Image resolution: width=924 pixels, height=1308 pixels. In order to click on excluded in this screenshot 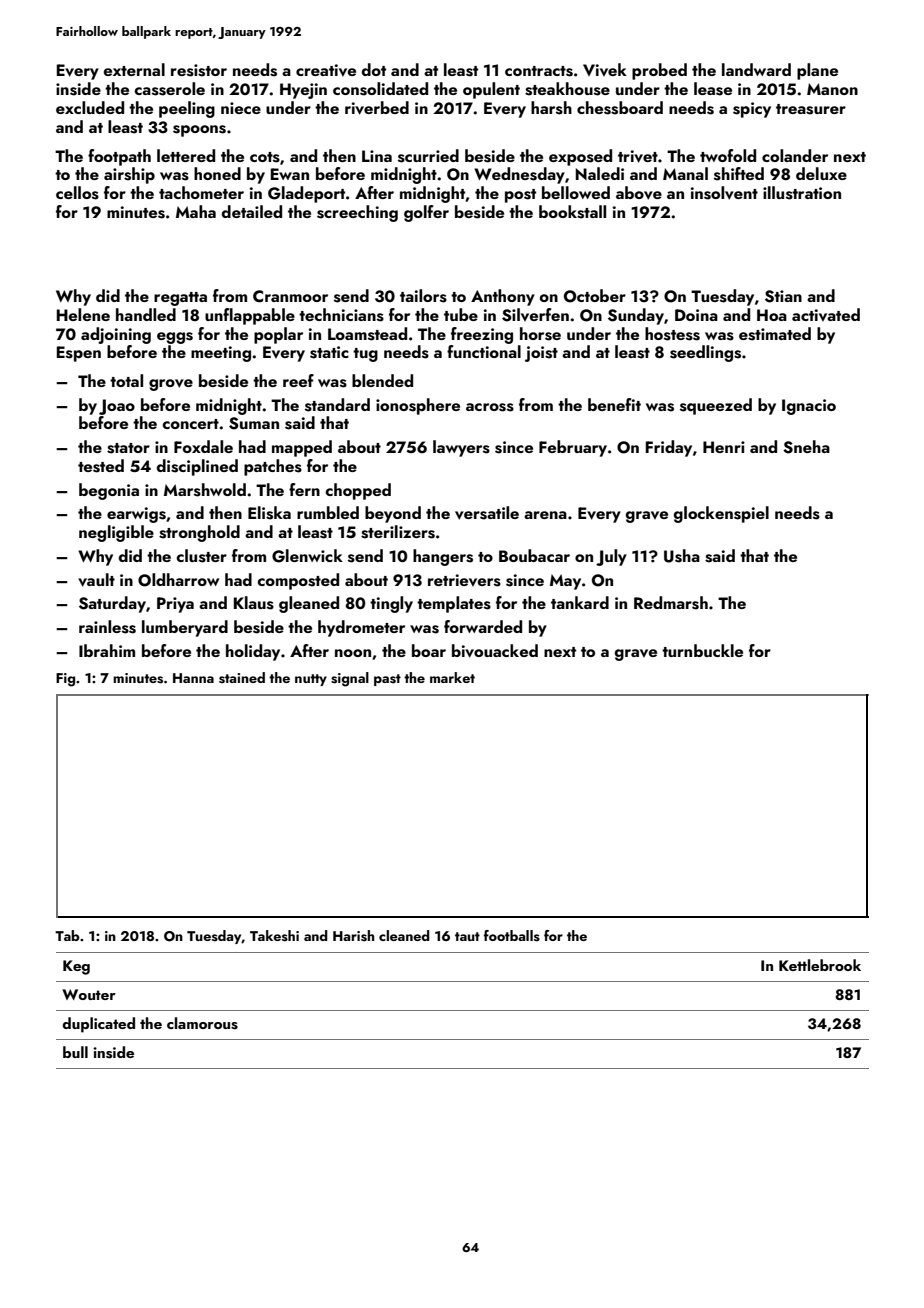, I will do `click(90, 107)`.
